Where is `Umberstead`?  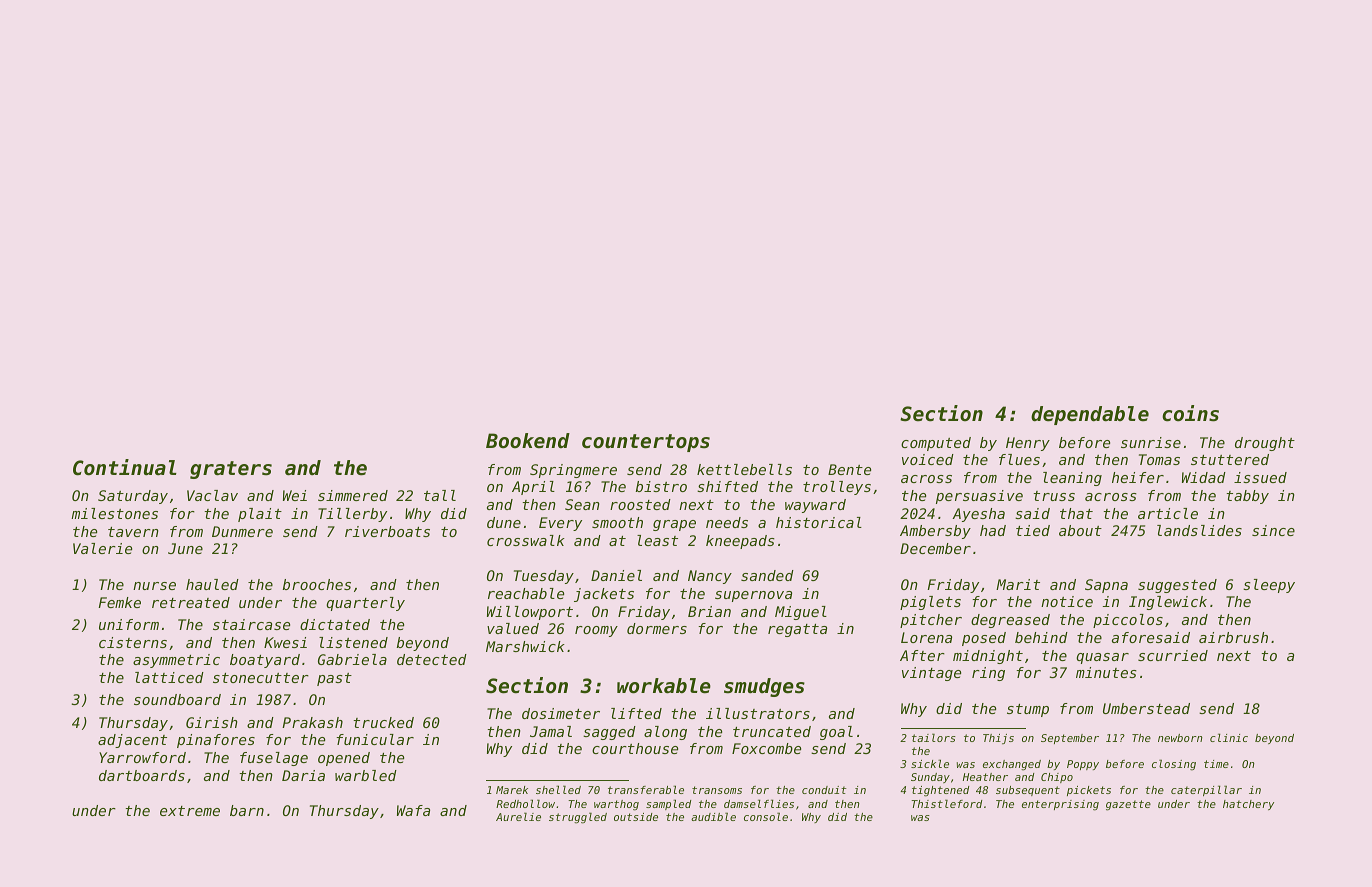 Umberstead is located at coordinates (1146, 708).
